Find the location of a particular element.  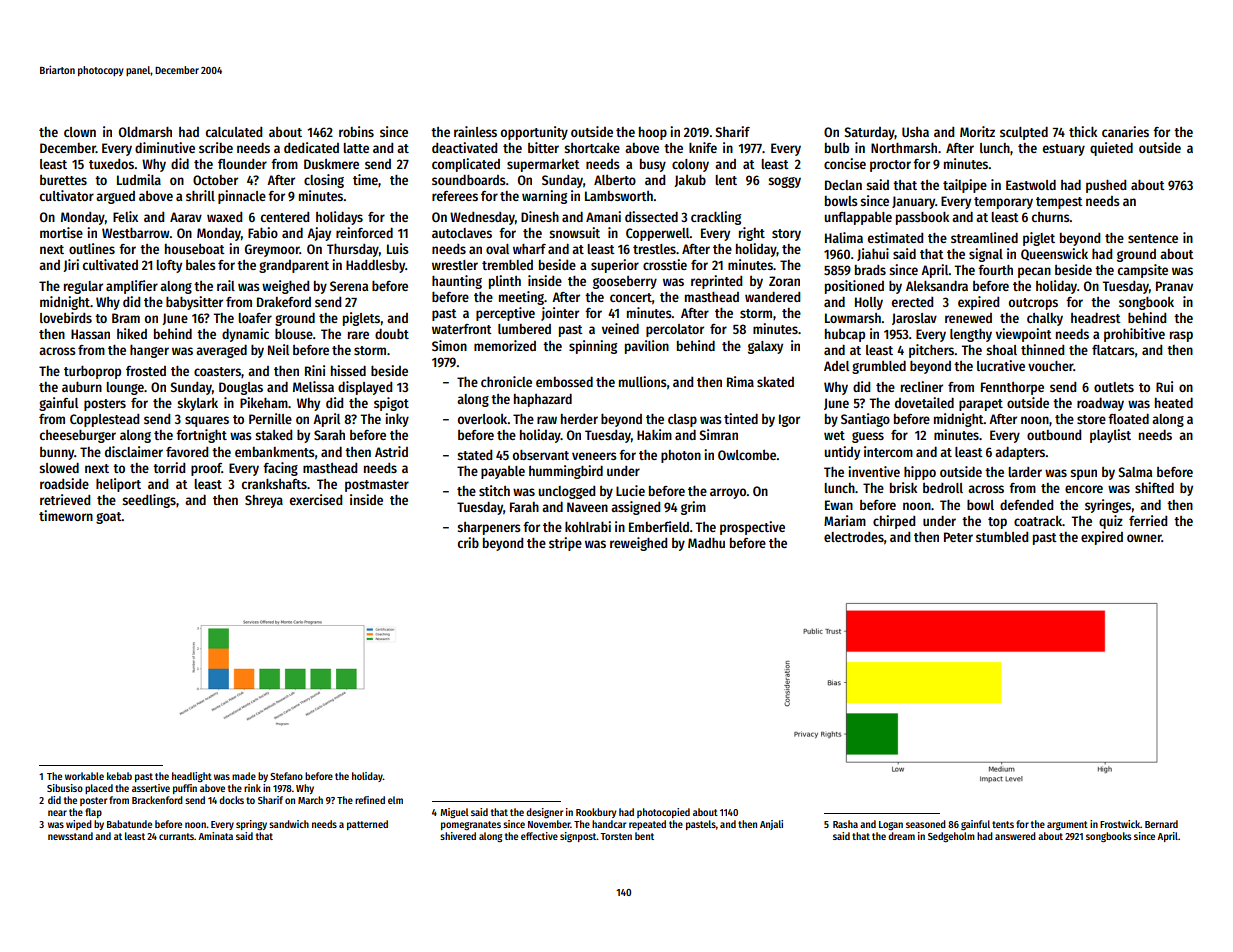

Stefano is located at coordinates (286, 776).
